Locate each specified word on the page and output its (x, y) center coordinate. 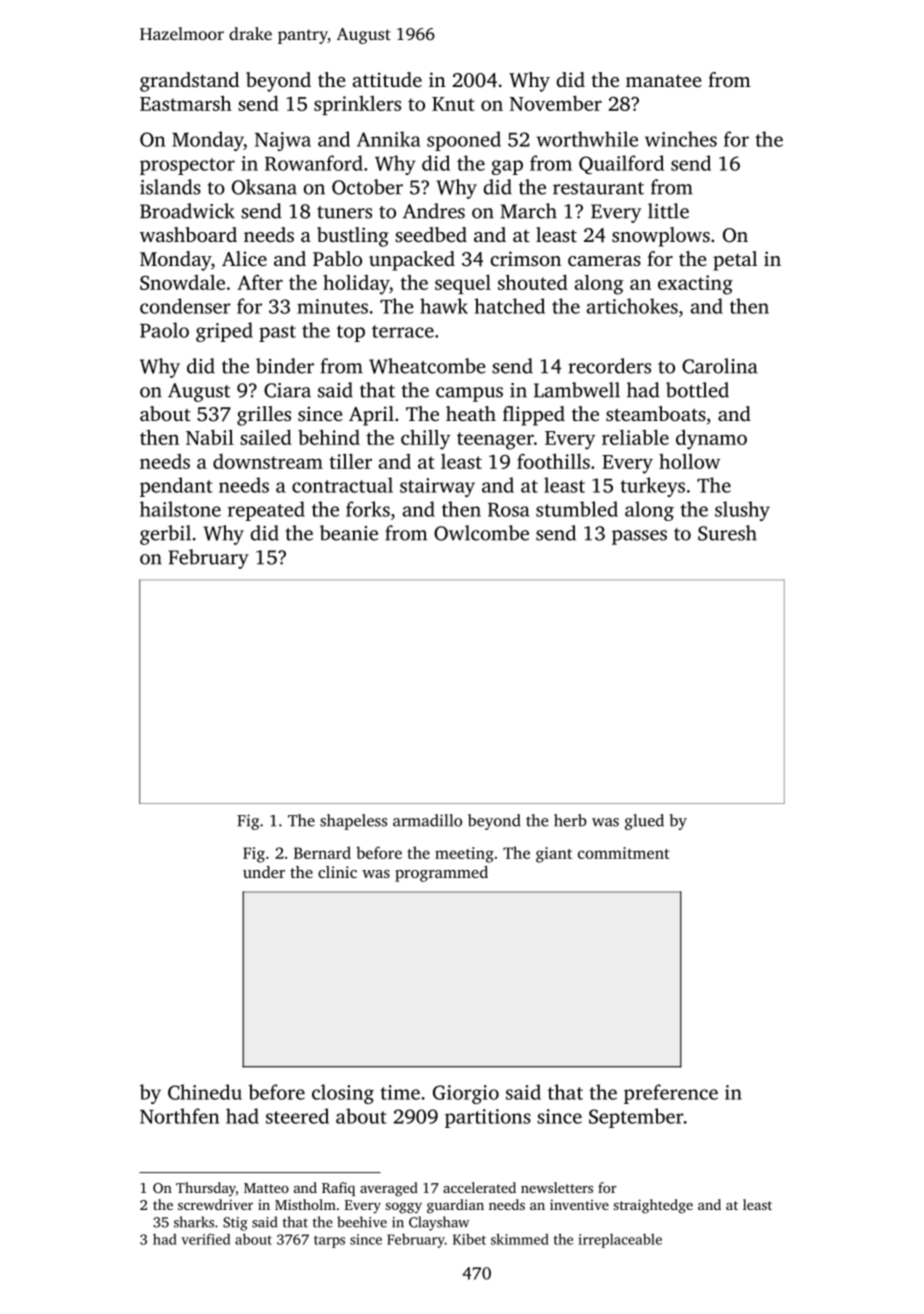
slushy (742, 511)
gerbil (165, 535)
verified (205, 1239)
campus (469, 394)
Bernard (322, 852)
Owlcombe (481, 533)
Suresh (727, 533)
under (264, 872)
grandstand (189, 82)
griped (224, 332)
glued (644, 822)
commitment (624, 853)
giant (554, 855)
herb (570, 820)
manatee (664, 81)
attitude (387, 79)
